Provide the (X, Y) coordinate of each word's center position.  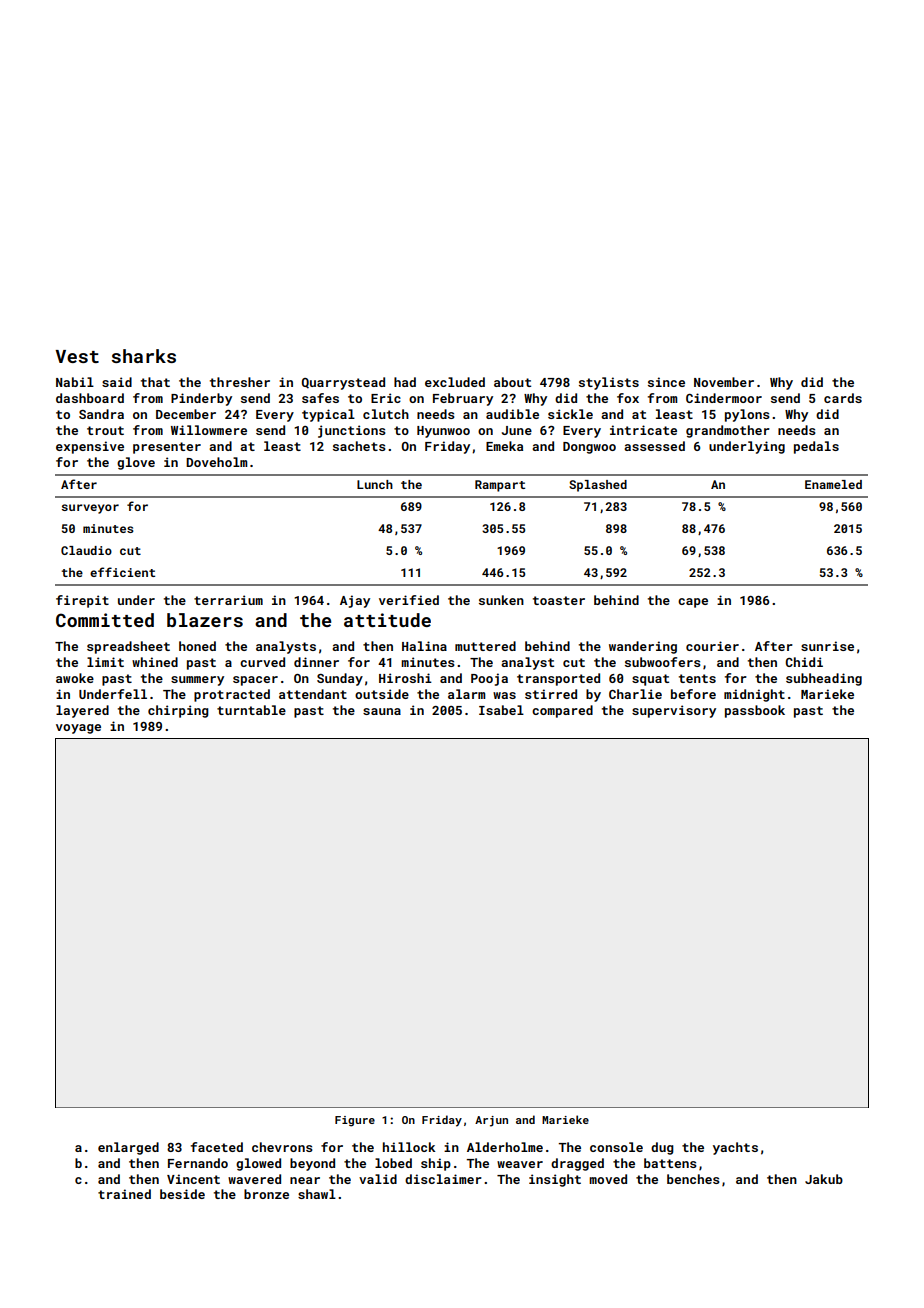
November (724, 382)
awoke (75, 678)
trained (124, 1194)
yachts (735, 1148)
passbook (755, 711)
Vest (77, 356)
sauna (382, 711)
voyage (78, 729)
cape (693, 603)
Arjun (491, 1121)
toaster (559, 600)
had (405, 382)
